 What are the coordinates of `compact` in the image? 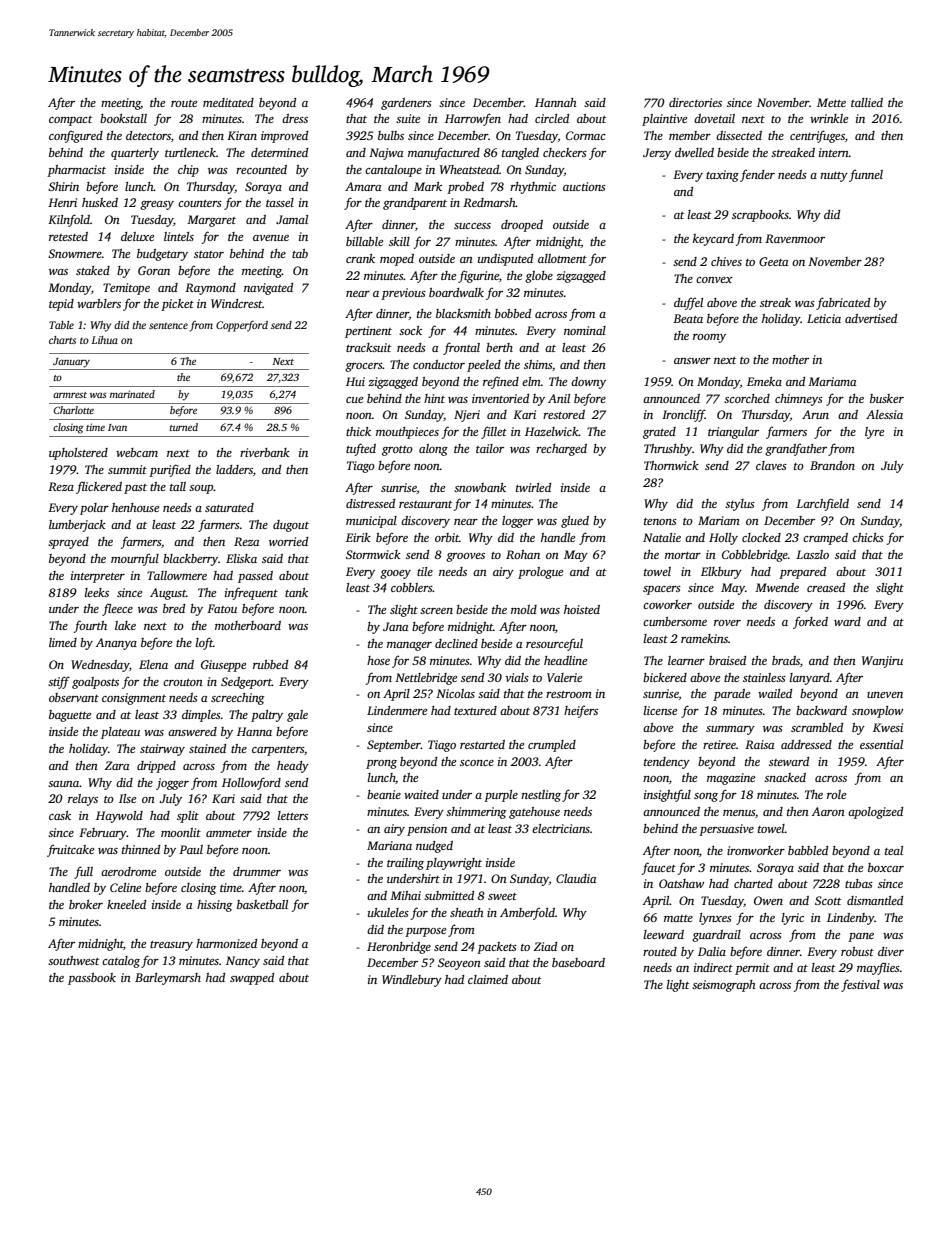 It's located at (70, 121).
